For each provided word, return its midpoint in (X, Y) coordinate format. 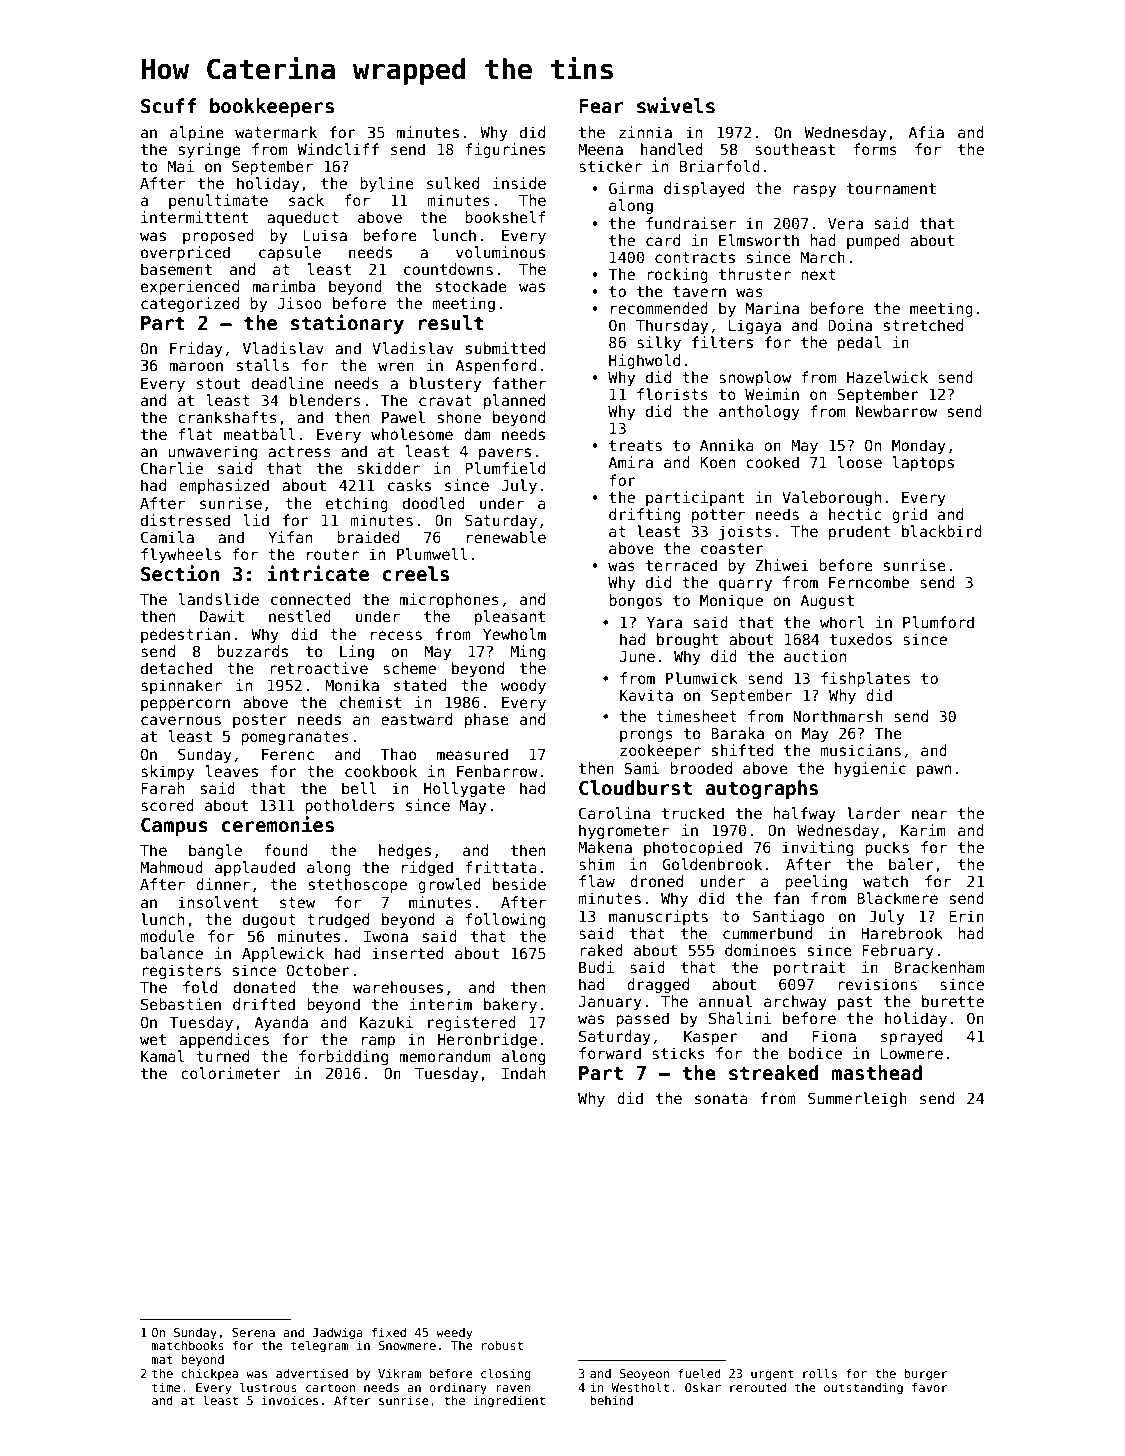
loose (860, 462)
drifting (644, 515)
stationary (347, 324)
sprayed (911, 1037)
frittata (501, 867)
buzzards (252, 651)
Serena (253, 1332)
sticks (678, 1053)
